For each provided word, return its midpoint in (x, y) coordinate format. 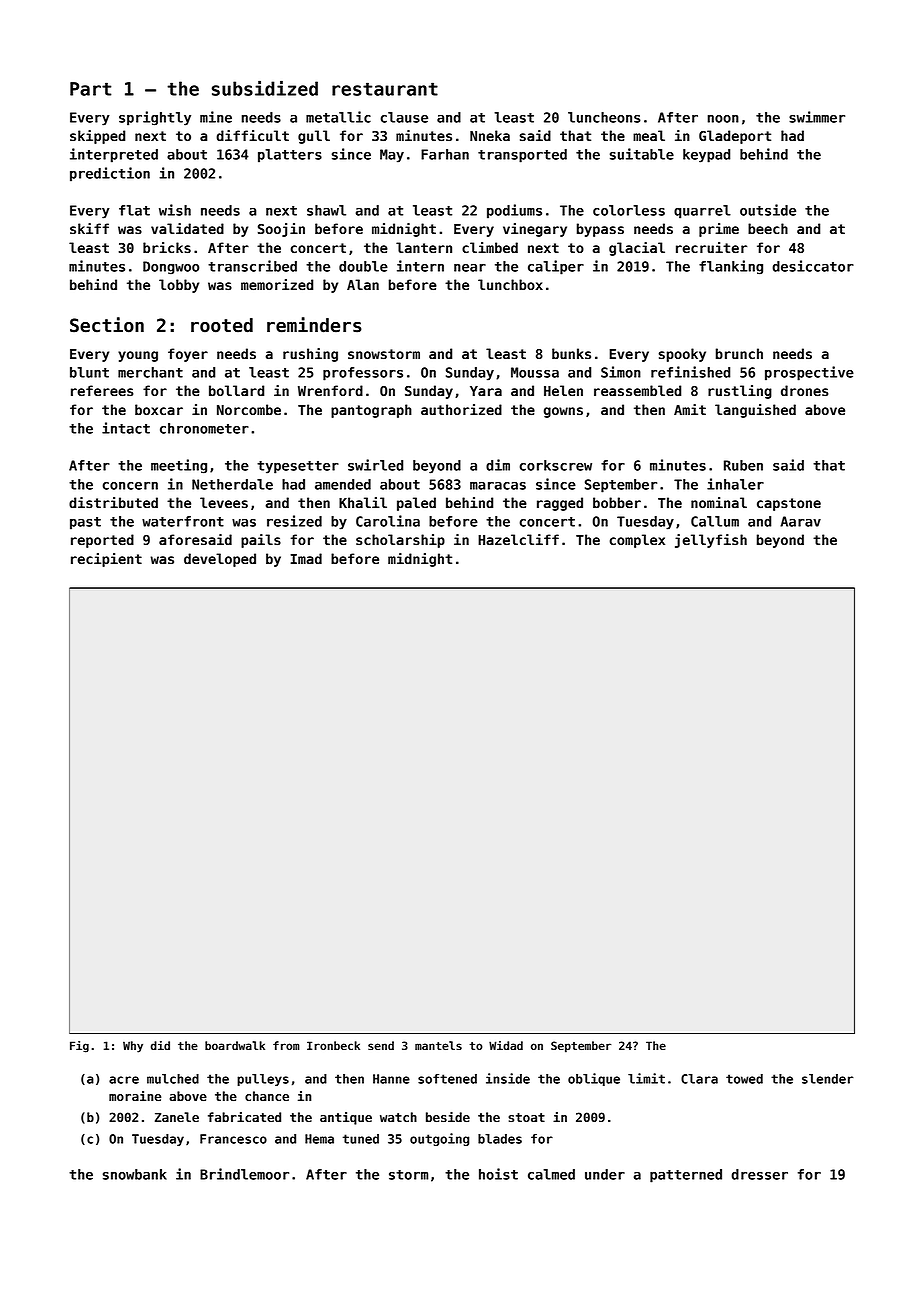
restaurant (385, 89)
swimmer (817, 117)
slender (828, 1079)
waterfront (183, 521)
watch (398, 1117)
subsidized (265, 88)
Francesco (233, 1139)
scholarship (400, 541)
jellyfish (711, 541)
